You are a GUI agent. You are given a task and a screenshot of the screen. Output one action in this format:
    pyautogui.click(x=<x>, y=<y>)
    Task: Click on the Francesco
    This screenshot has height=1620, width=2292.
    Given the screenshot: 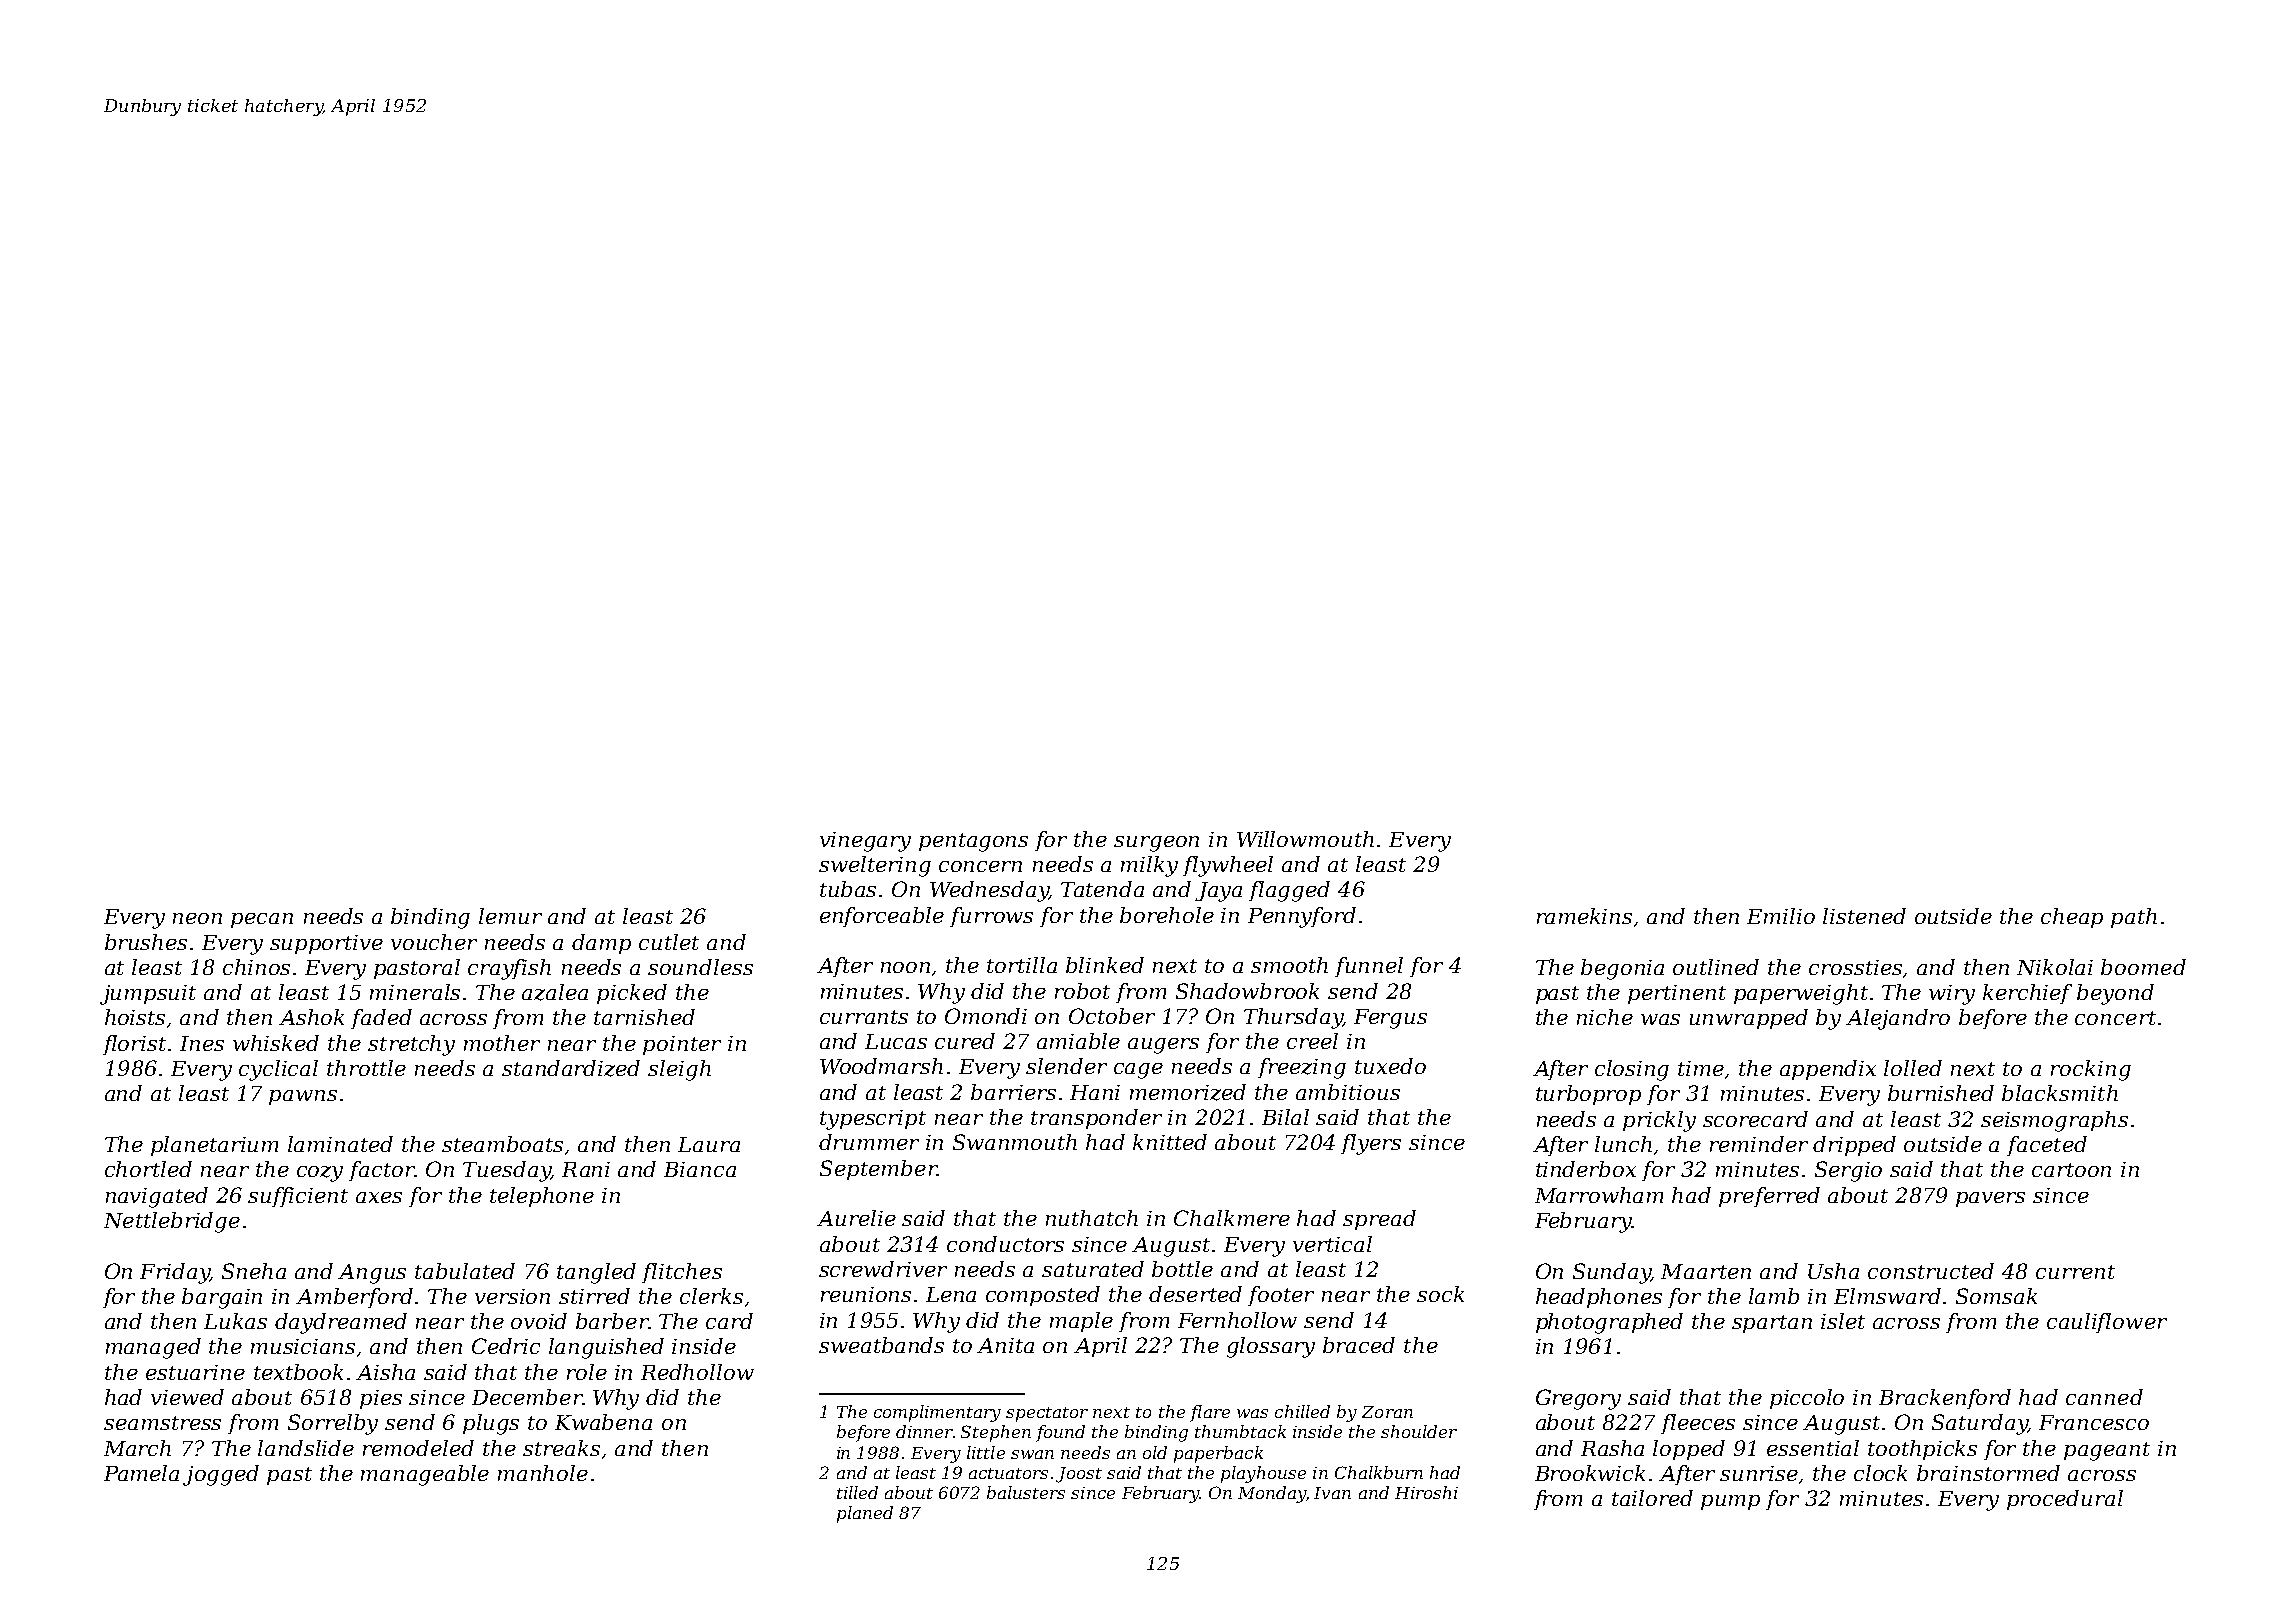 What is the action you would take?
    pyautogui.click(x=2094, y=1422)
